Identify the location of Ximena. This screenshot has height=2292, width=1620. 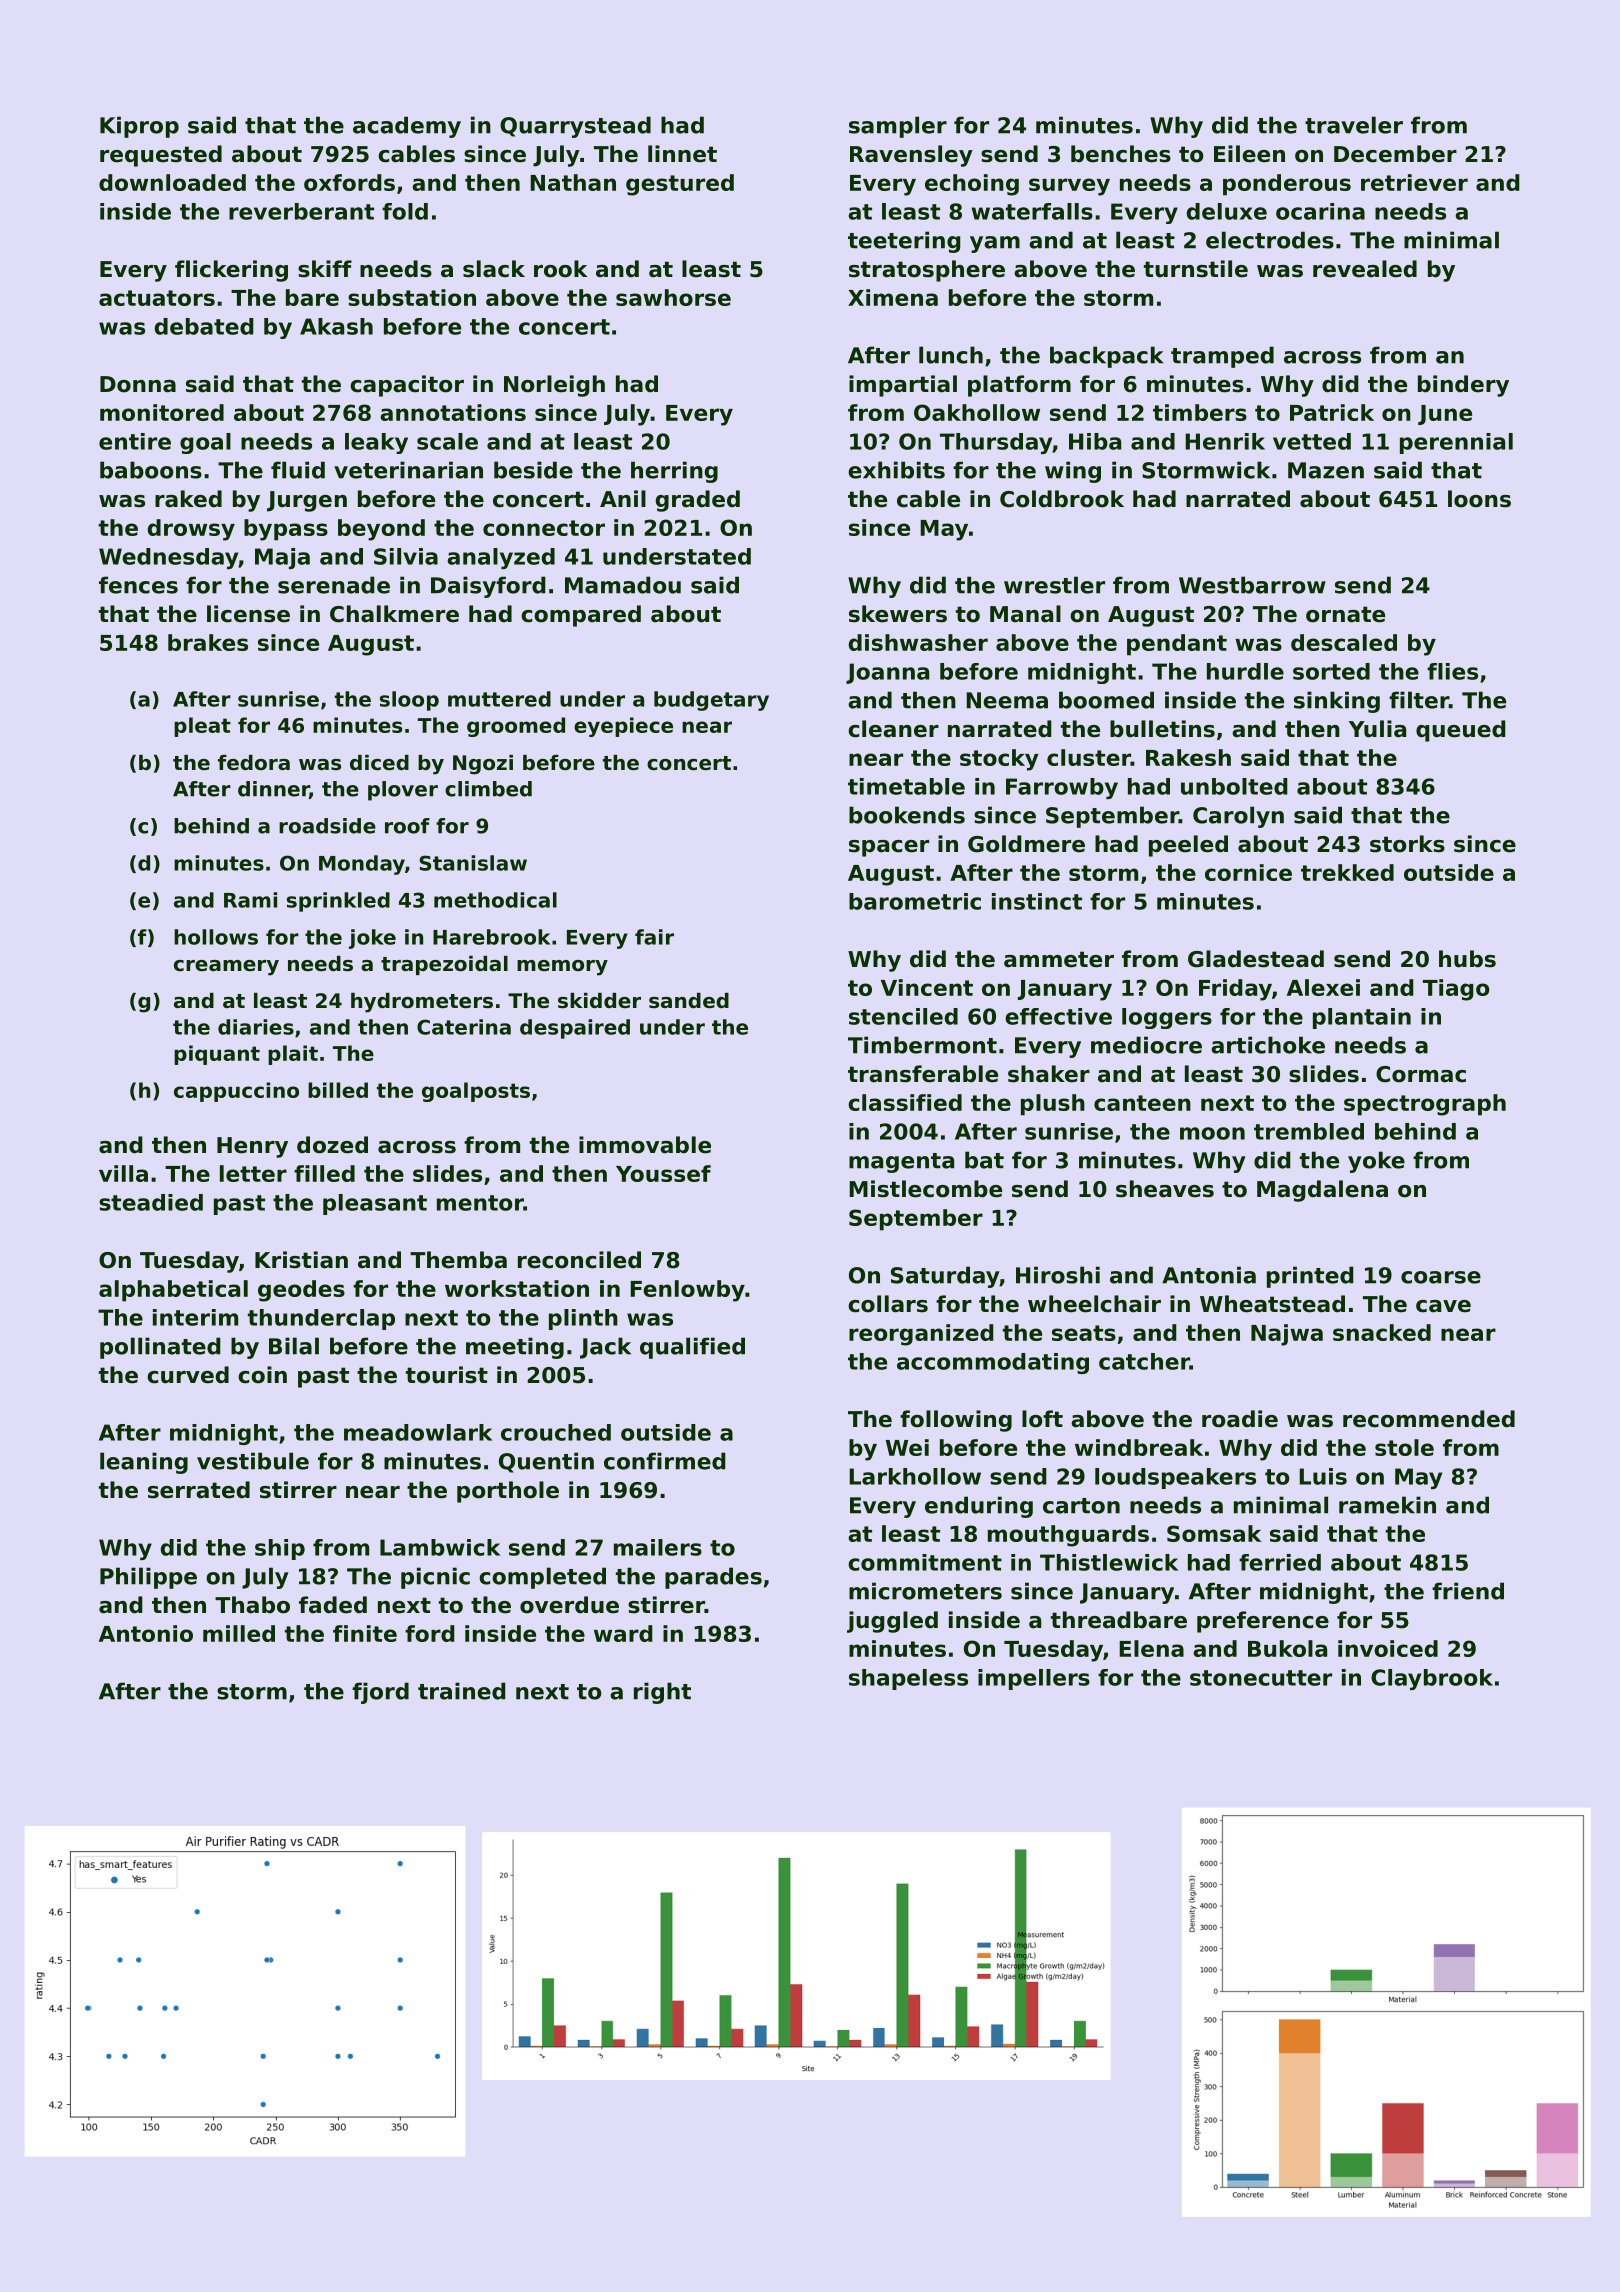
(893, 297).
